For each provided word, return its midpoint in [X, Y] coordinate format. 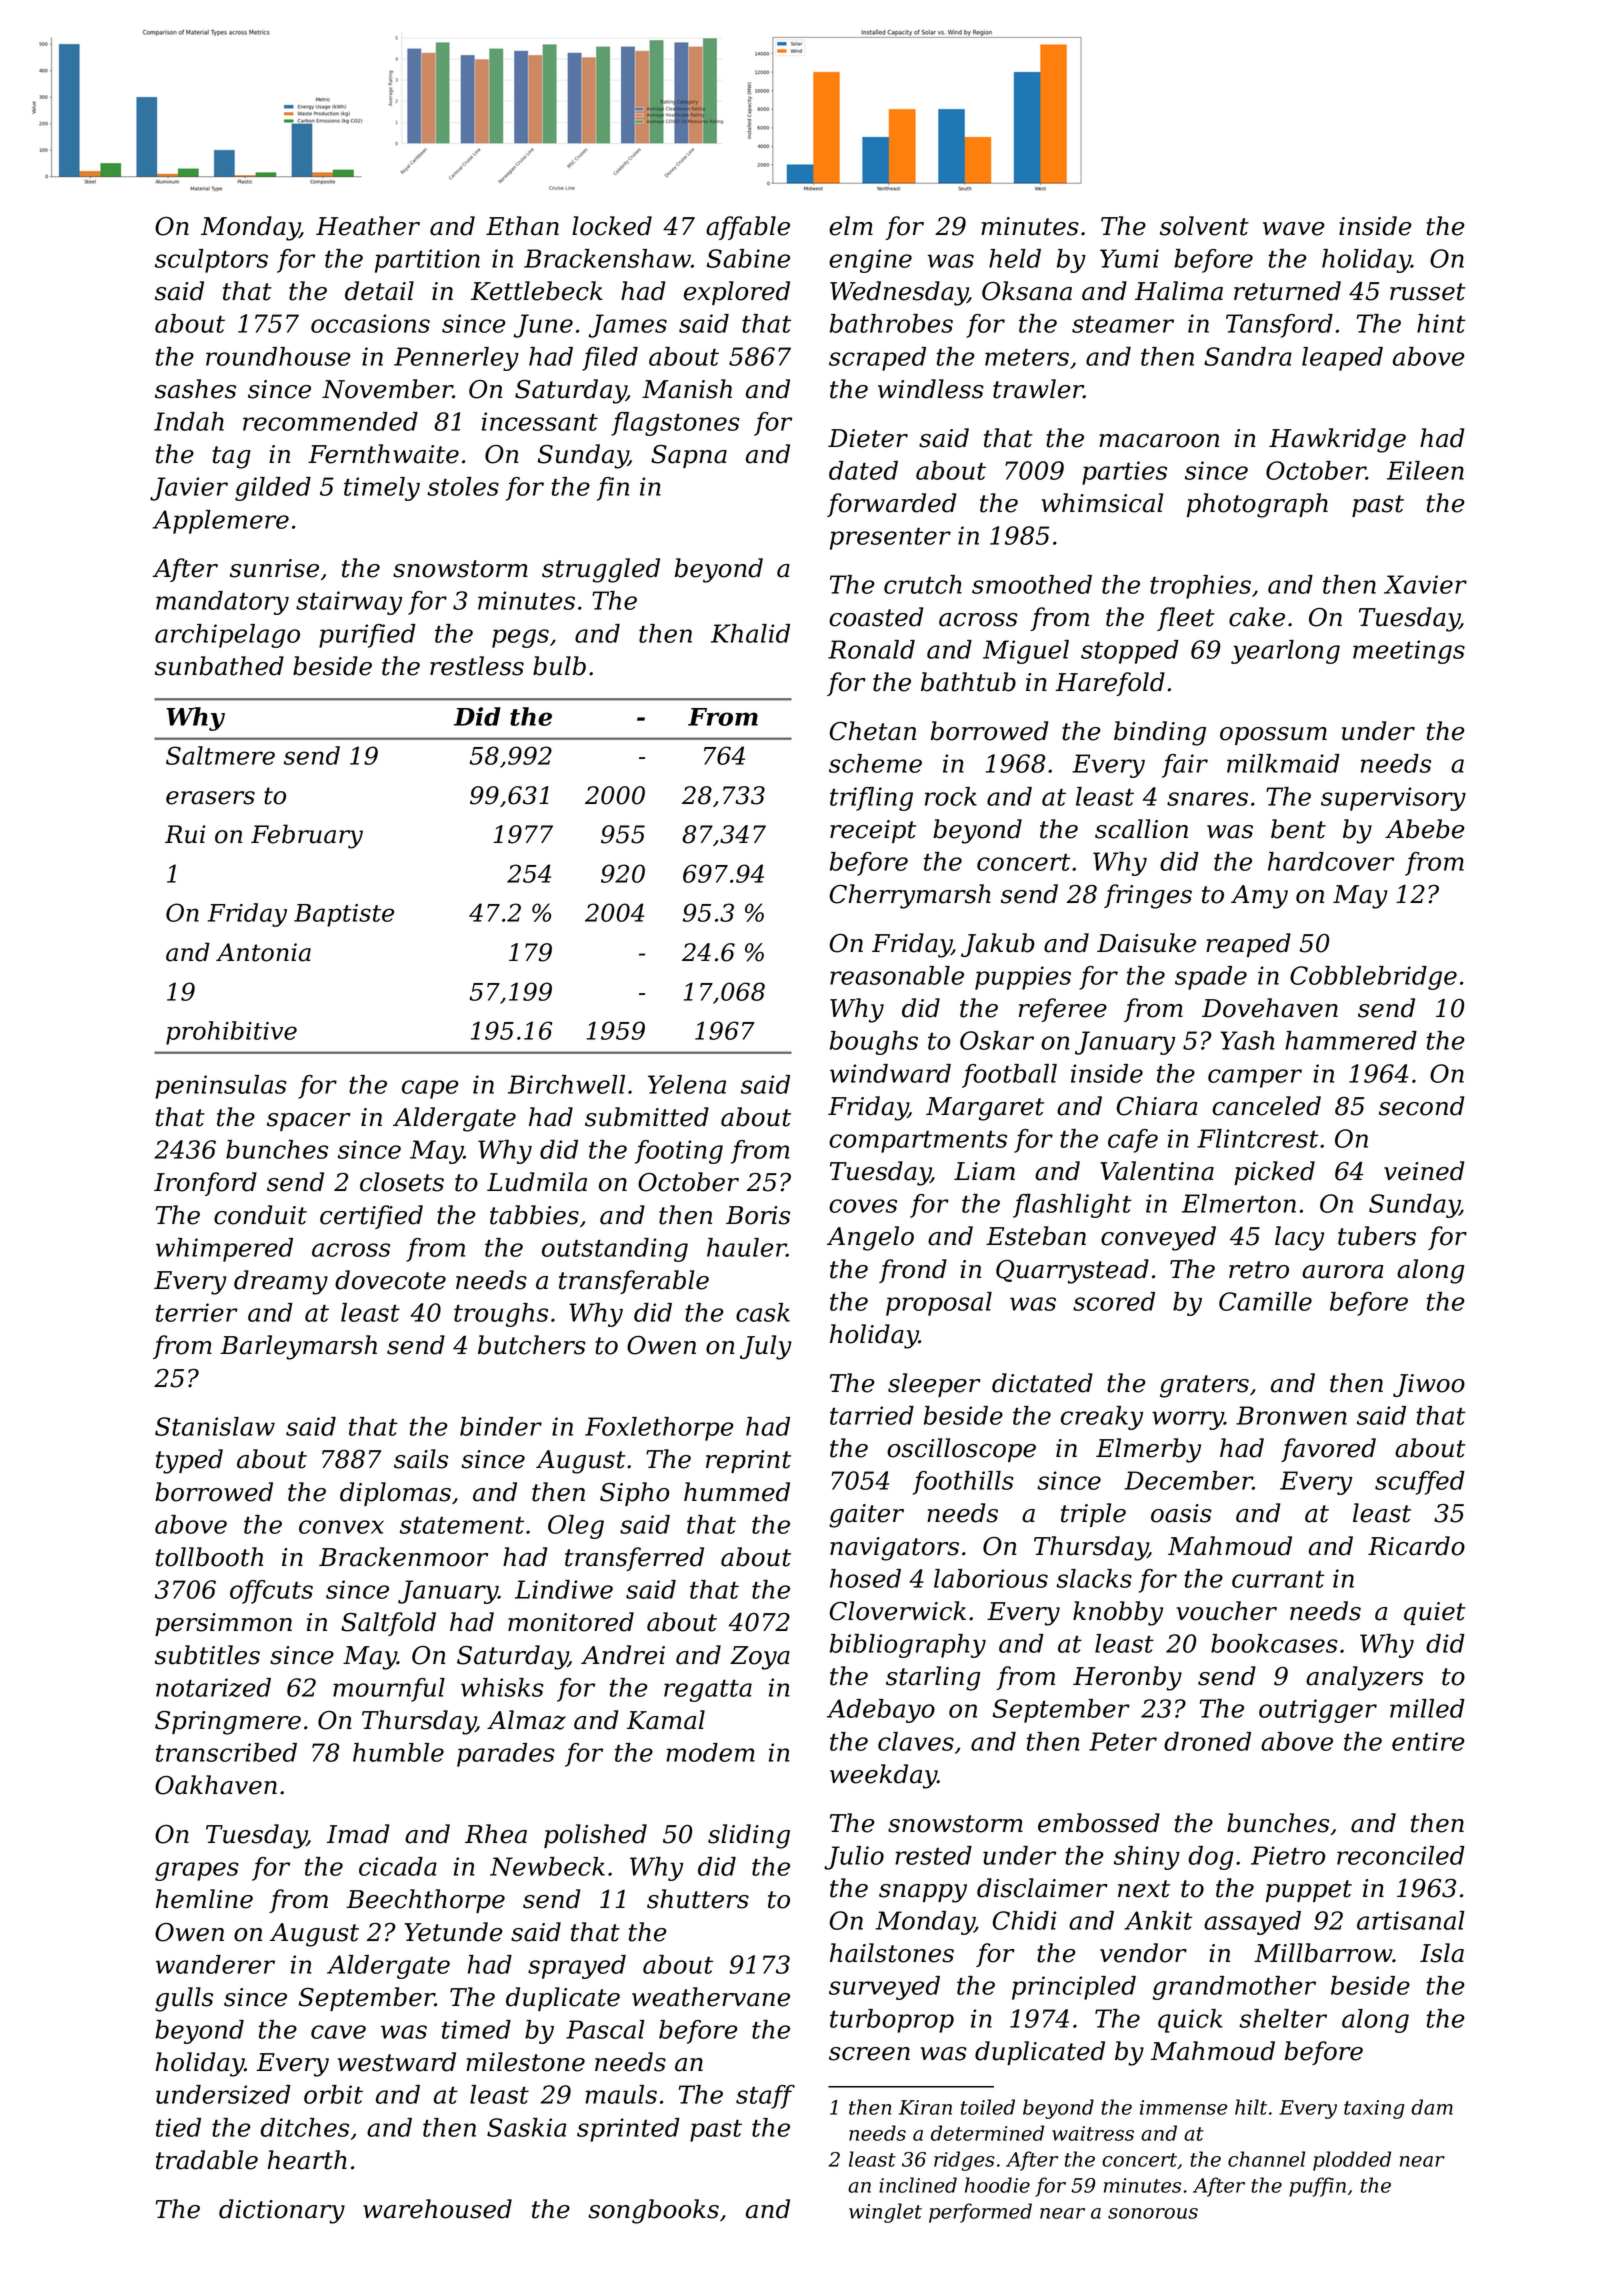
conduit [260, 1215]
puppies [1023, 978]
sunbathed [219, 666]
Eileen [1425, 470]
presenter [890, 539]
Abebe [1425, 829]
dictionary [282, 2211]
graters [1204, 1386]
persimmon [223, 1624]
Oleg [576, 1527]
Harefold [1110, 684]
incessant [540, 421]
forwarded [891, 505]
